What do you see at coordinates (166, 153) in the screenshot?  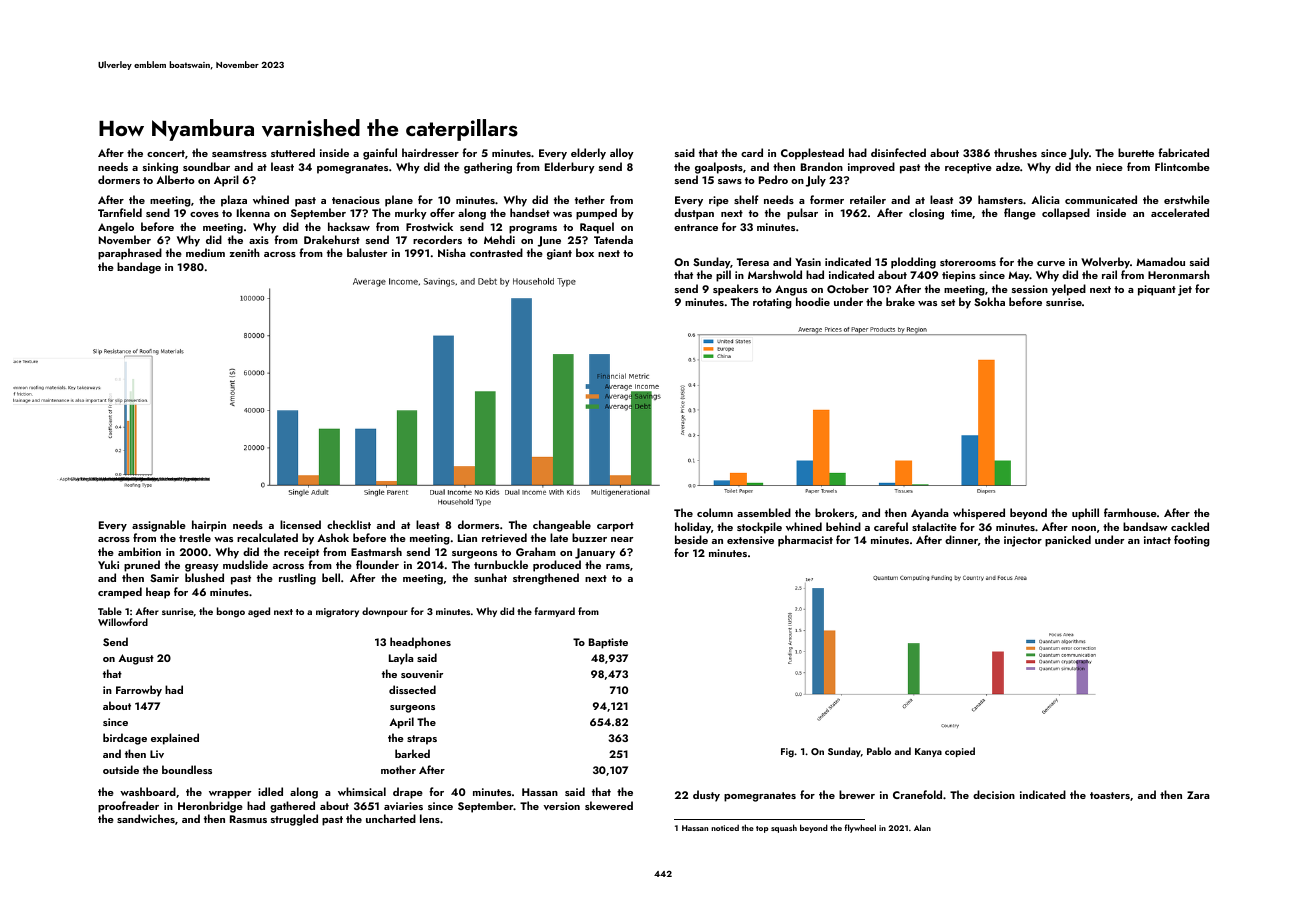 I see `concert` at bounding box center [166, 153].
